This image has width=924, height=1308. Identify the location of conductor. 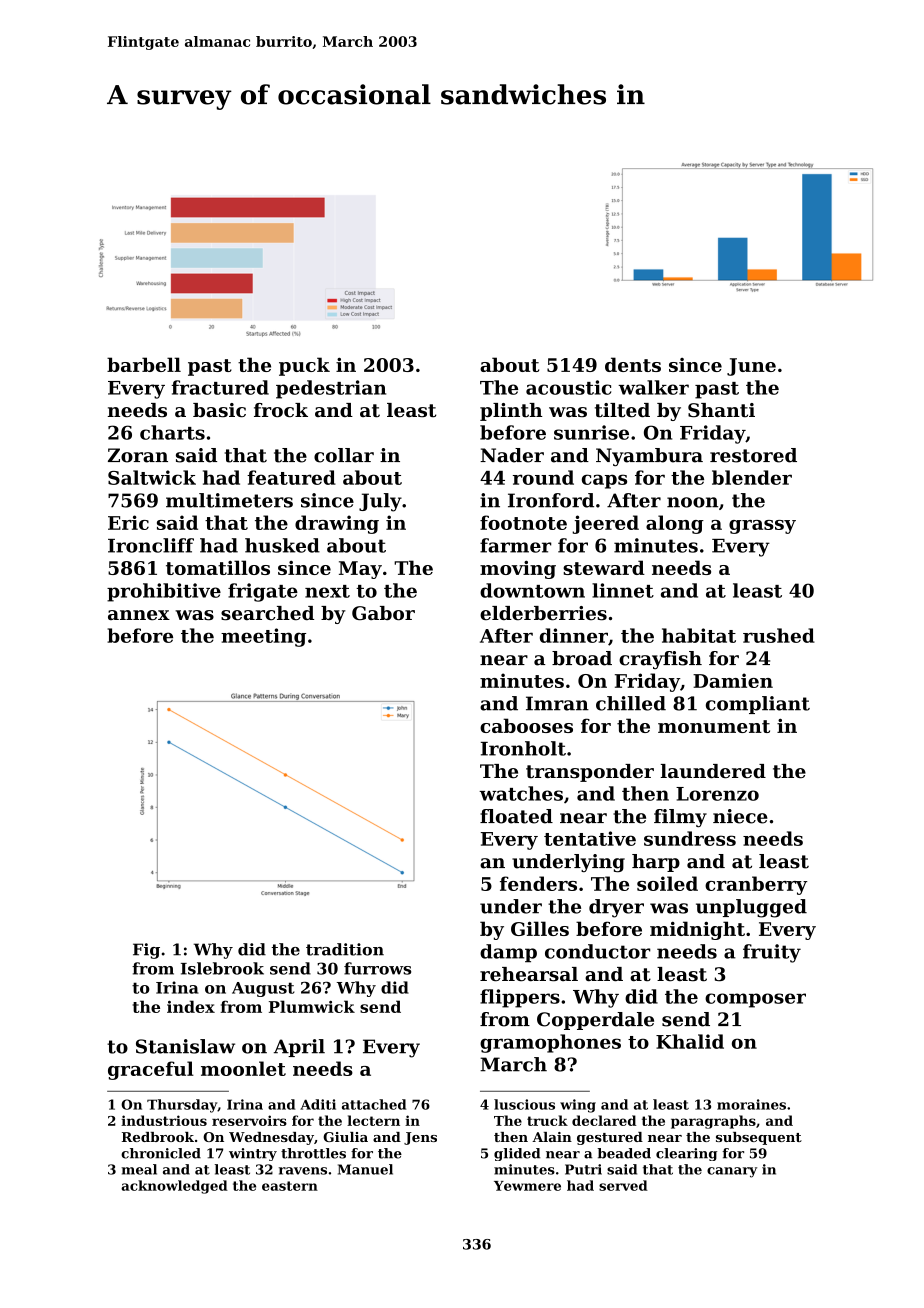
(598, 951).
